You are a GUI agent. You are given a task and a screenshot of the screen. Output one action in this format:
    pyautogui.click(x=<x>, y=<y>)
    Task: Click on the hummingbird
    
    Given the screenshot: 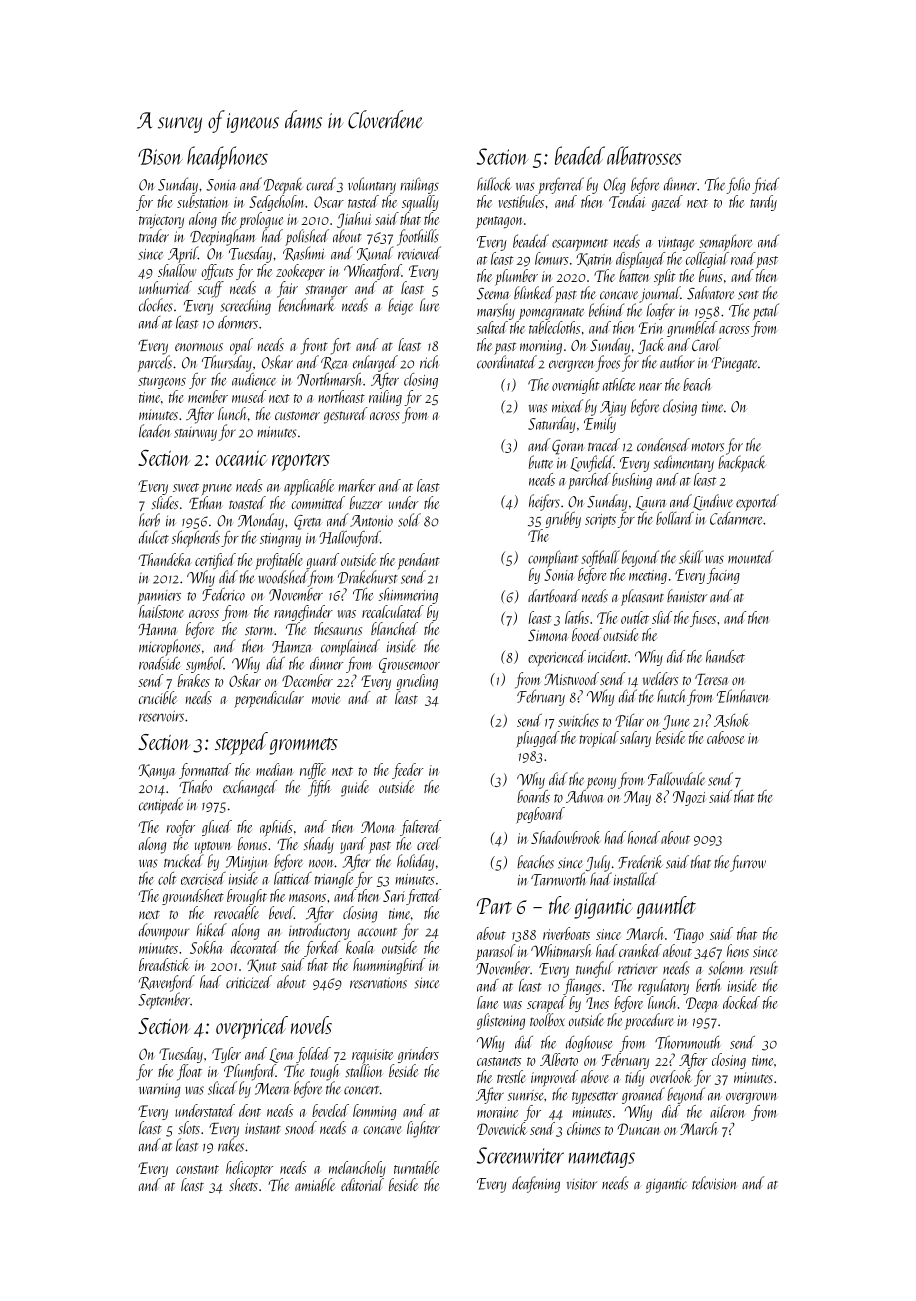 What is the action you would take?
    pyautogui.click(x=389, y=966)
